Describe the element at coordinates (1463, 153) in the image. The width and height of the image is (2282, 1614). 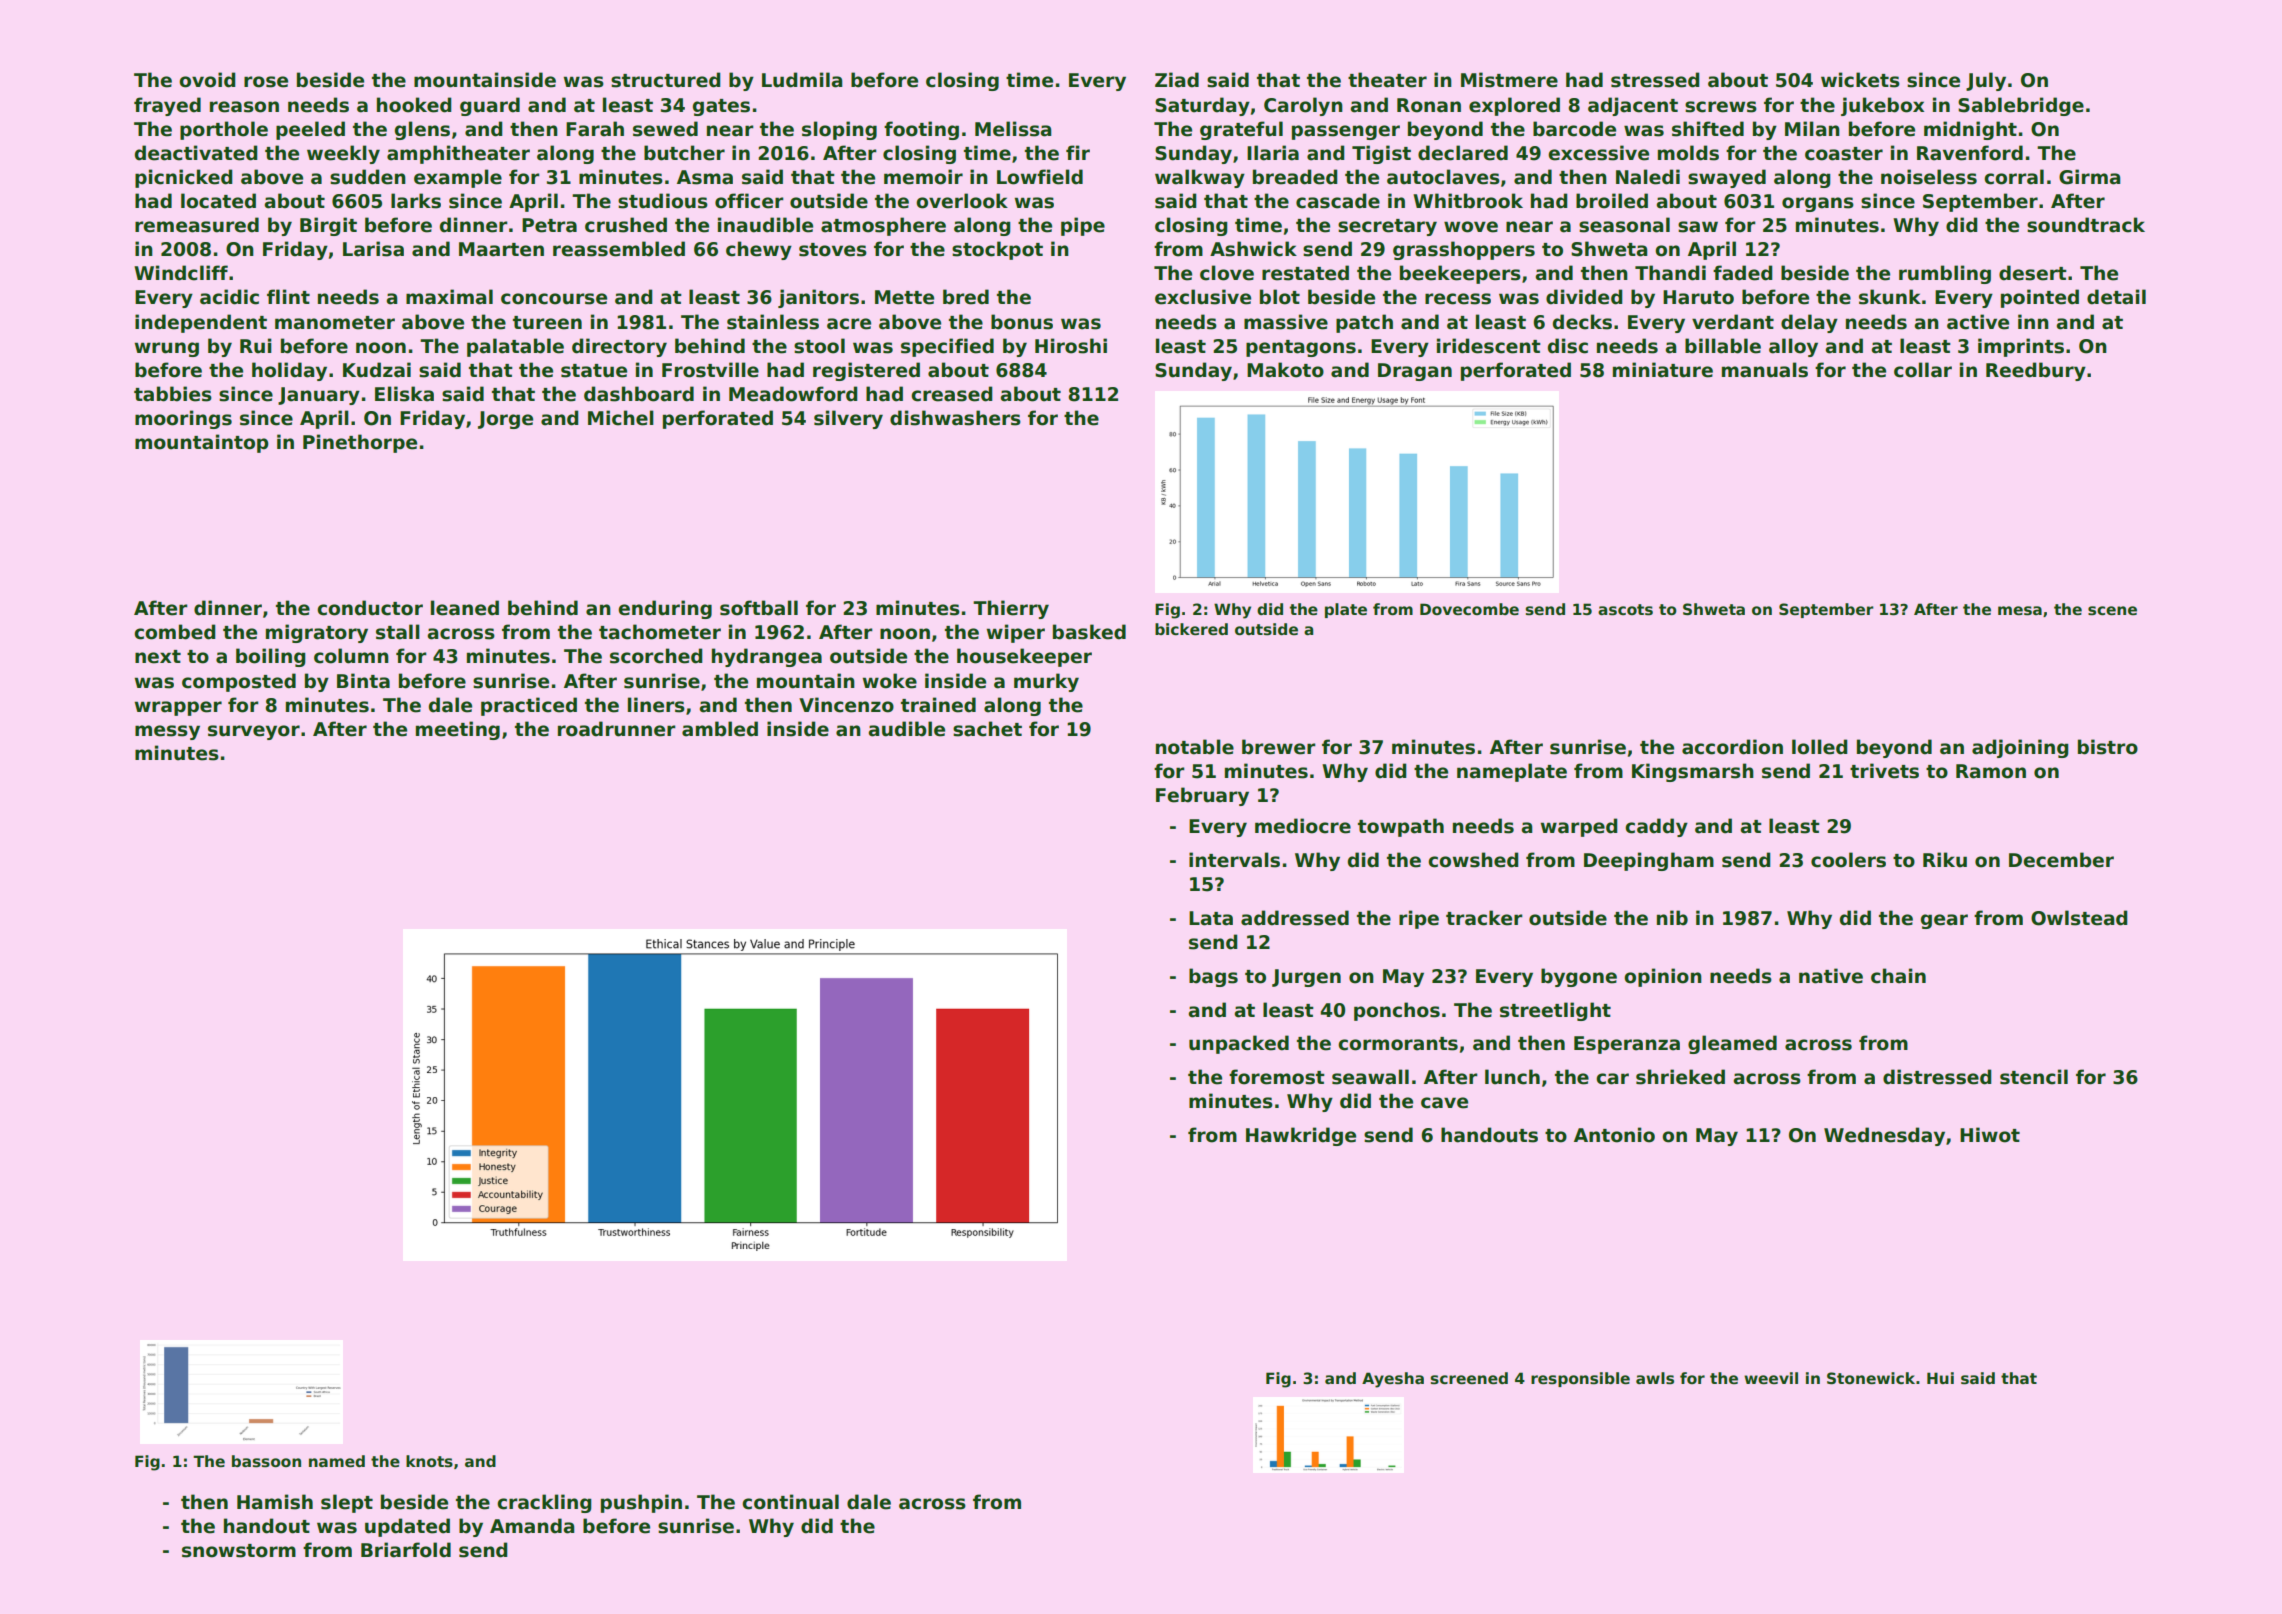
I see `declared` at that location.
